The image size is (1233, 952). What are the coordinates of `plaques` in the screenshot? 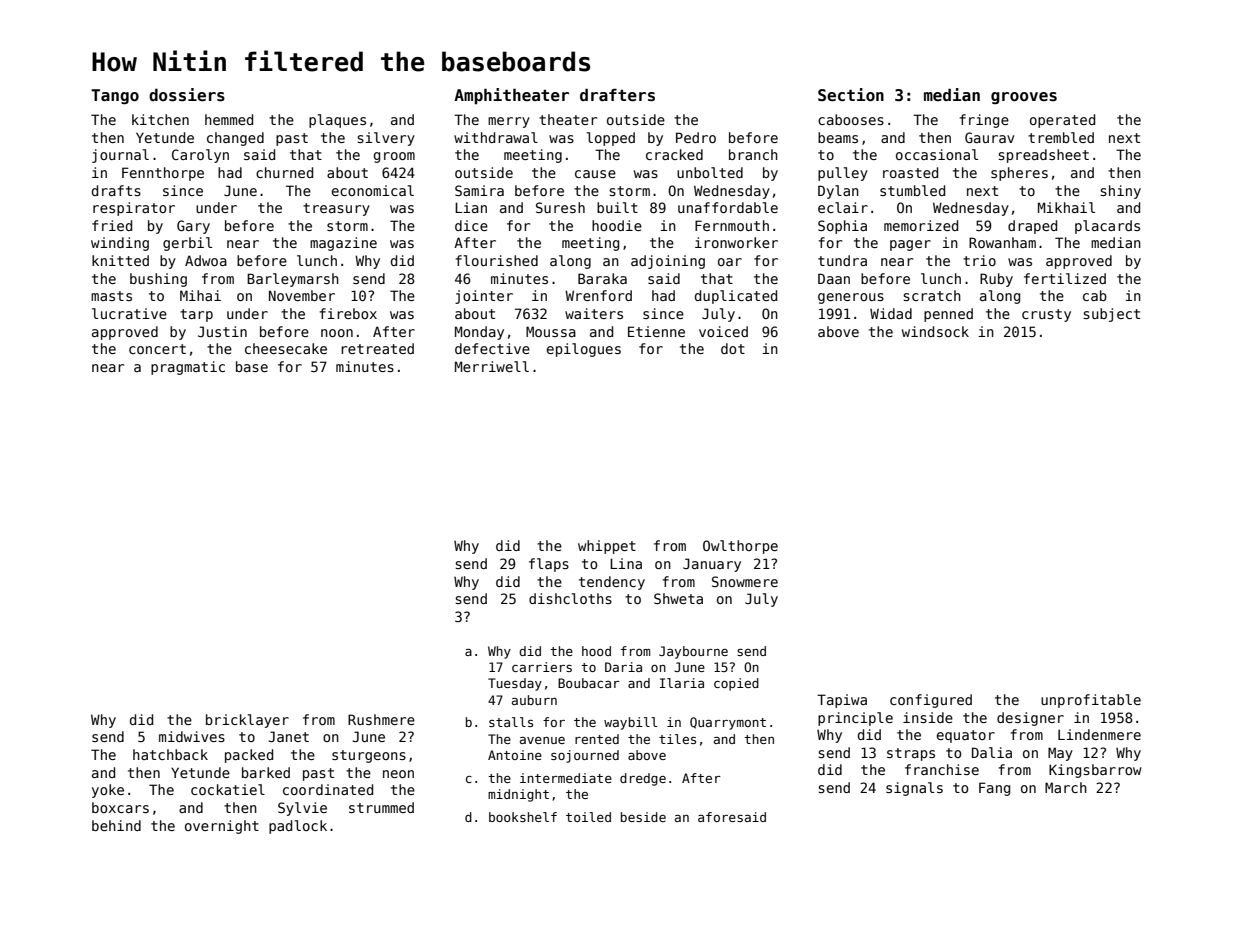 It's located at (337, 121).
